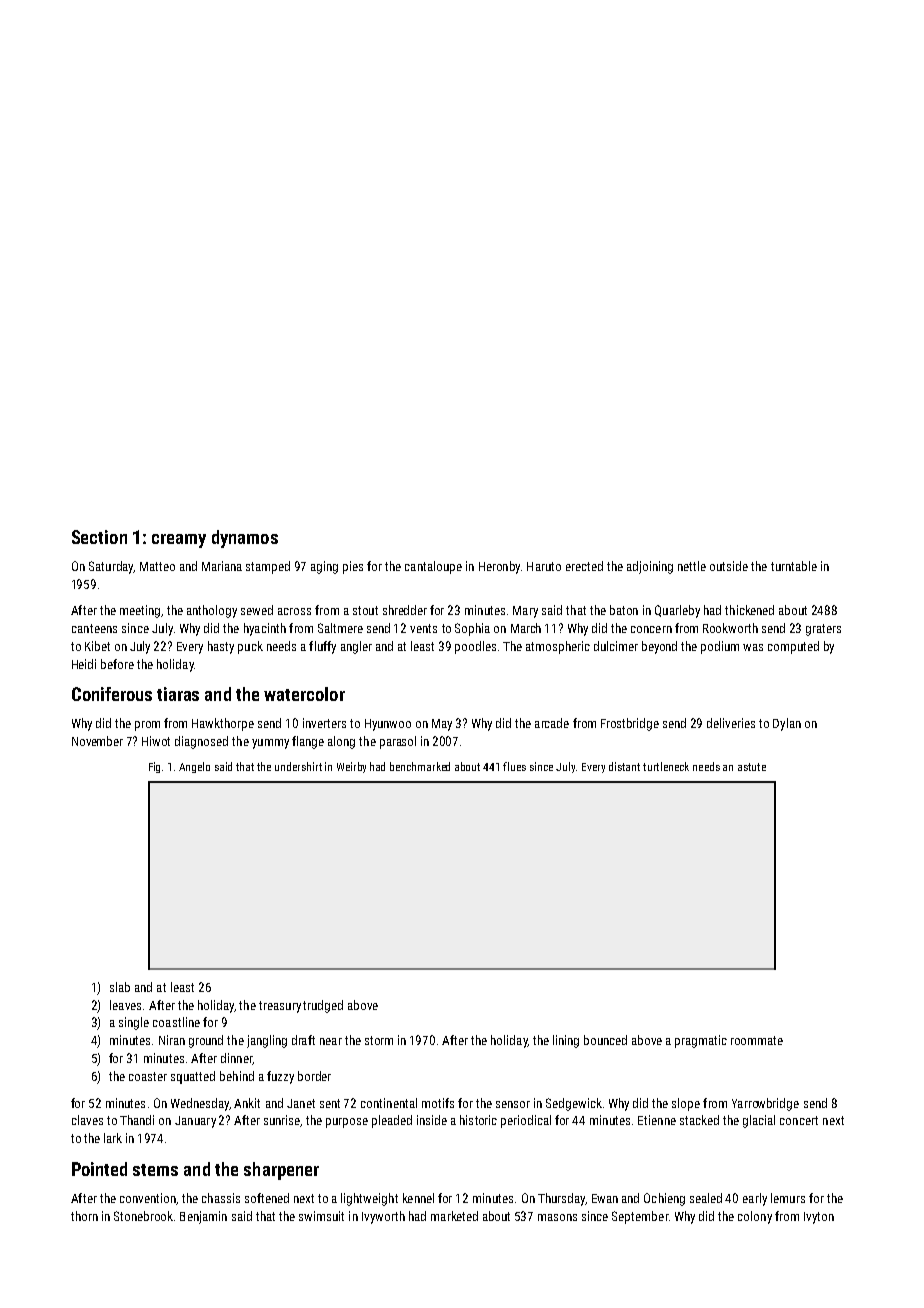 This image has height=1308, width=924. What do you see at coordinates (433, 567) in the image?
I see `cantaloupe` at bounding box center [433, 567].
